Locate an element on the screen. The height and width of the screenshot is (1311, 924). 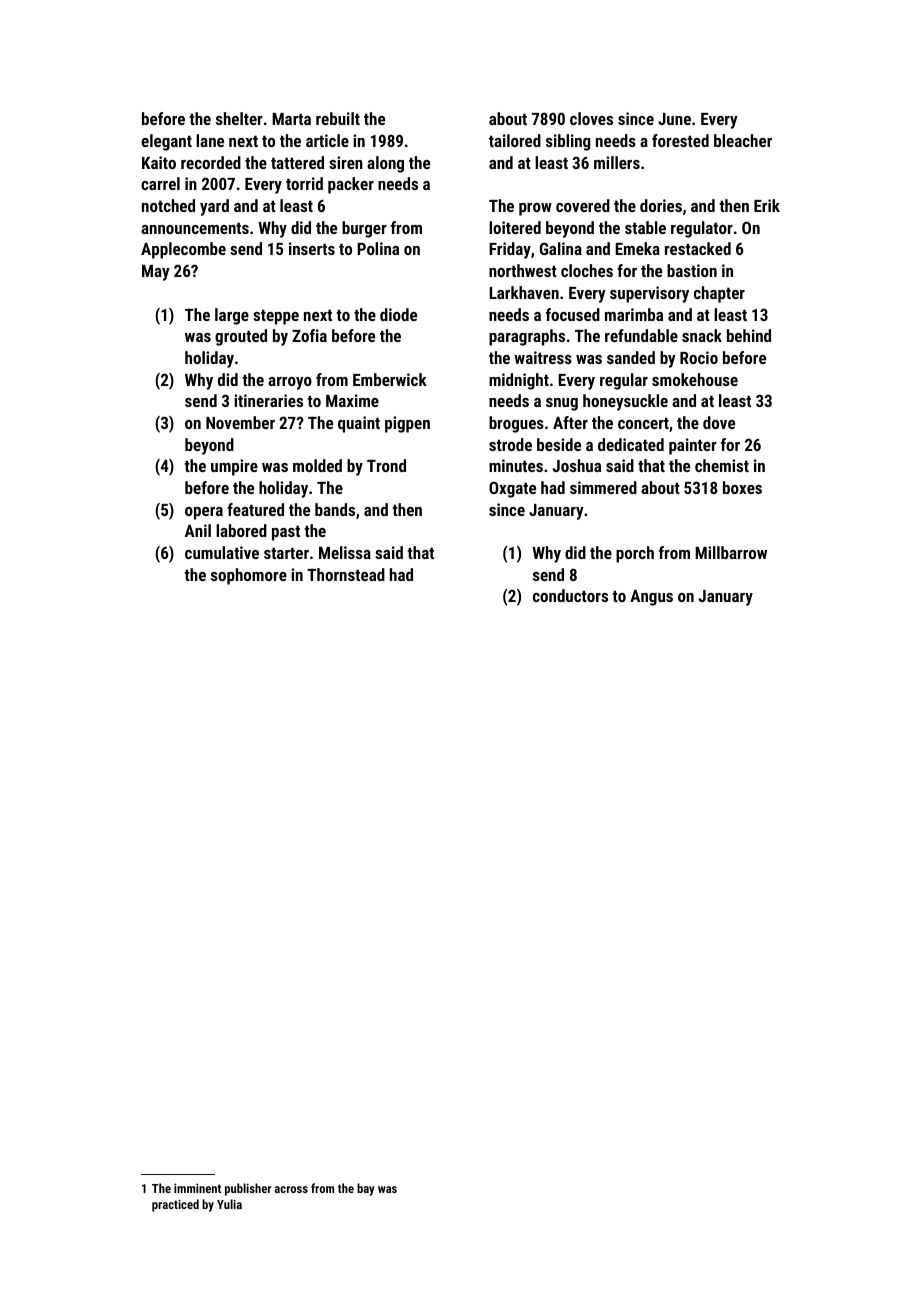
Erik is located at coordinates (767, 205).
